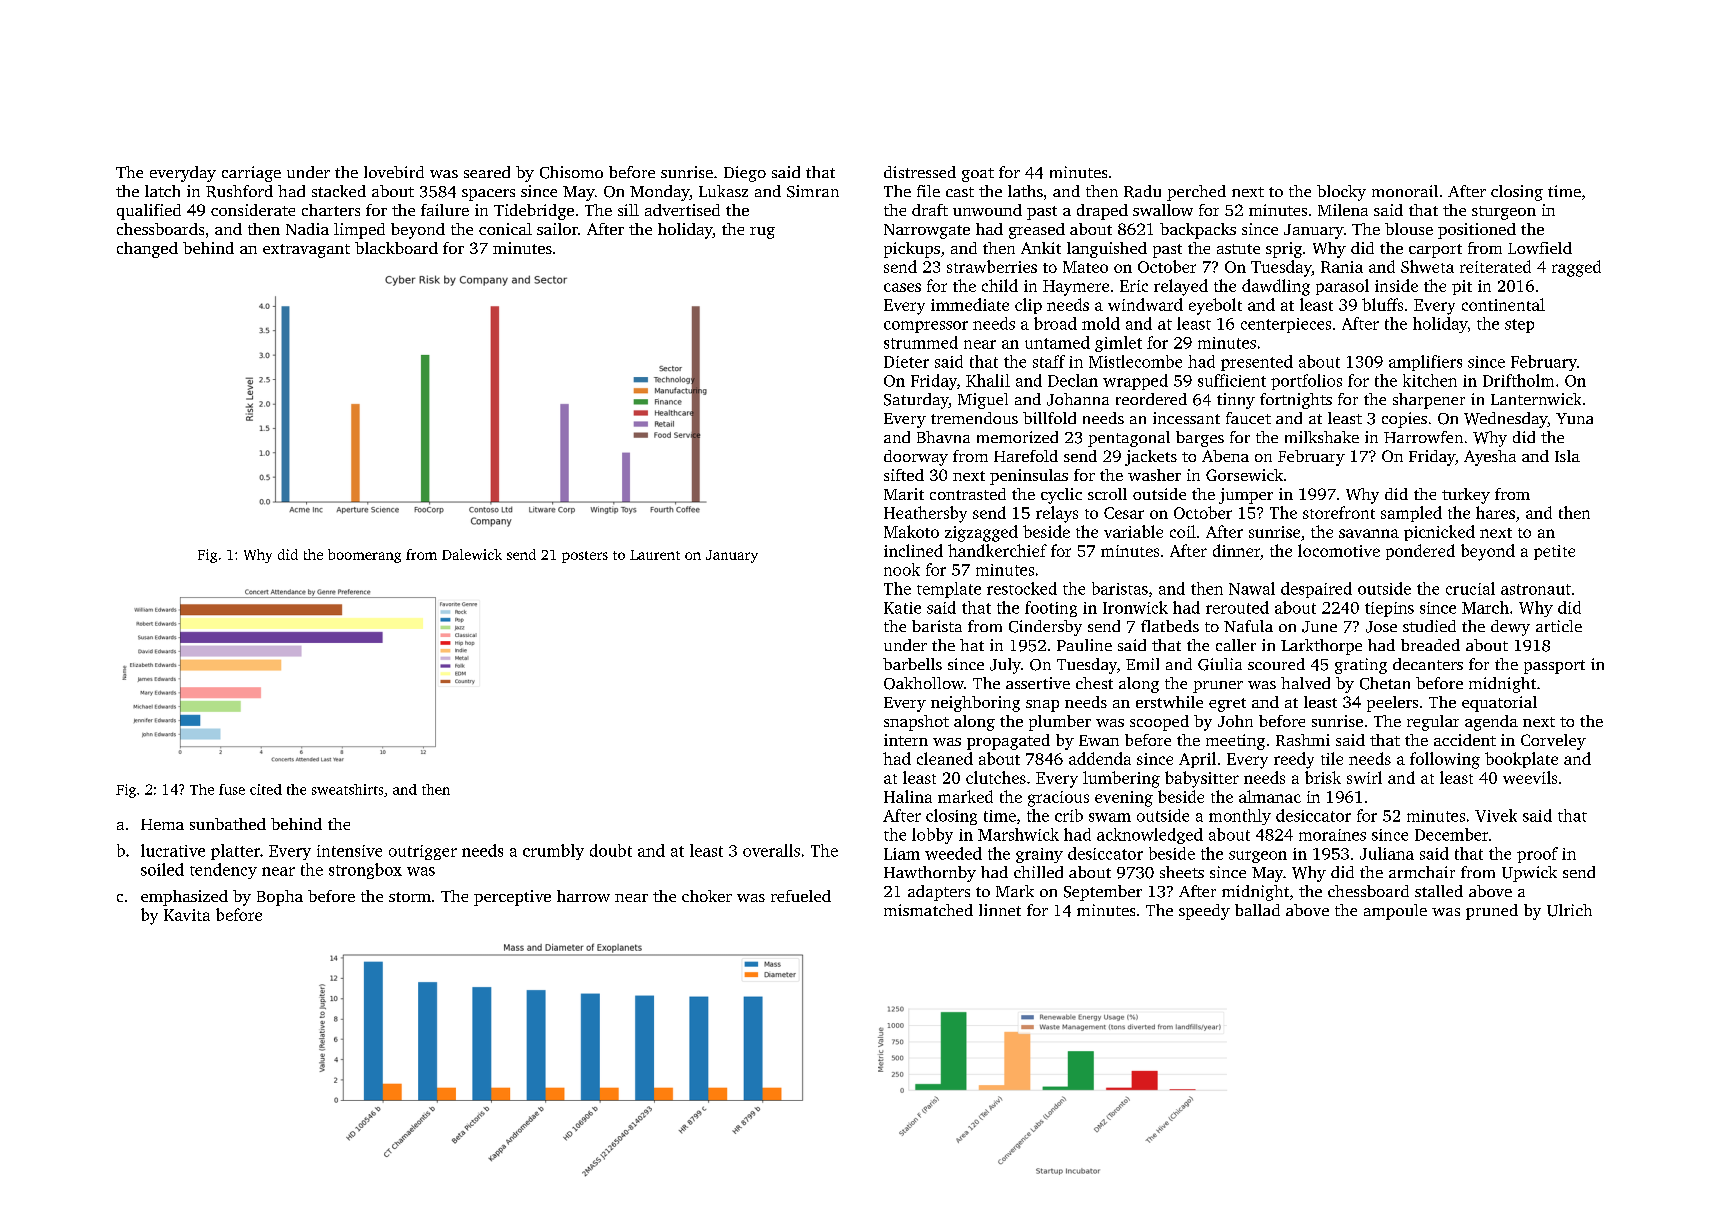 This screenshot has height=1219, width=1723. I want to click on intern, so click(906, 740).
